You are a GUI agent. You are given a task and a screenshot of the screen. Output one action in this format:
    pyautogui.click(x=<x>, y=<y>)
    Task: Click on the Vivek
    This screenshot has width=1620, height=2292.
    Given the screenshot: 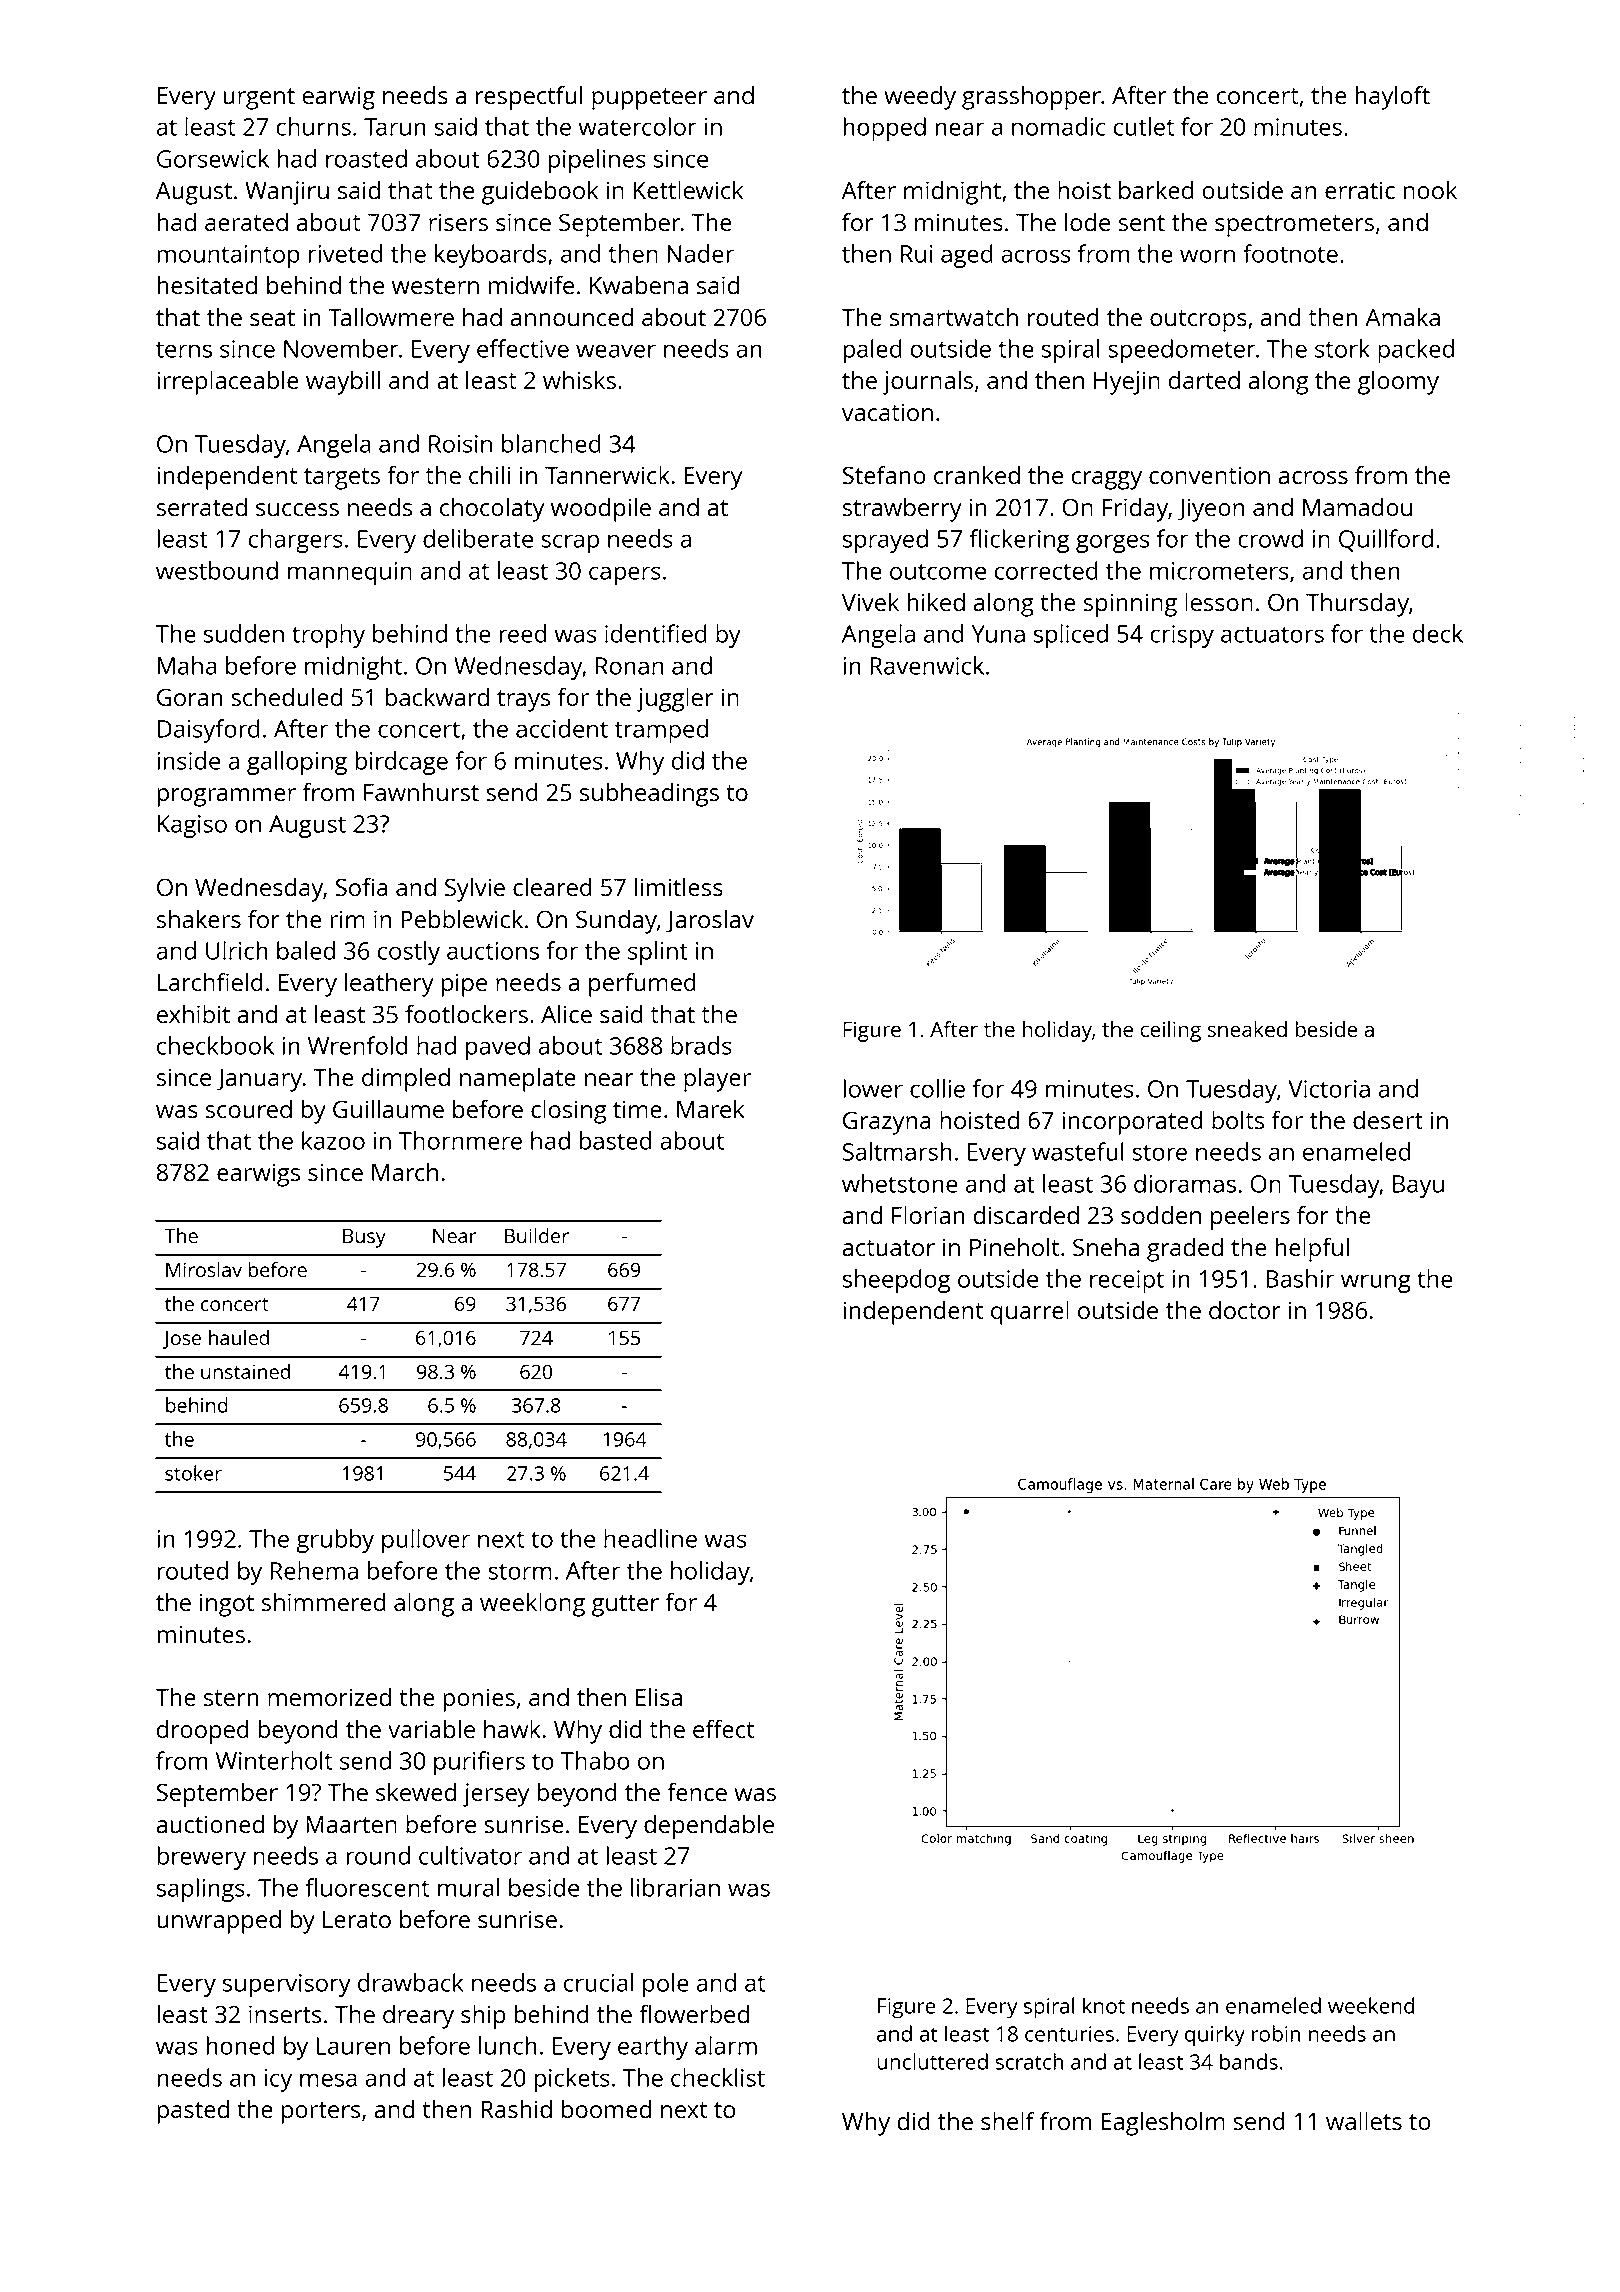 What is the action you would take?
    pyautogui.click(x=870, y=601)
